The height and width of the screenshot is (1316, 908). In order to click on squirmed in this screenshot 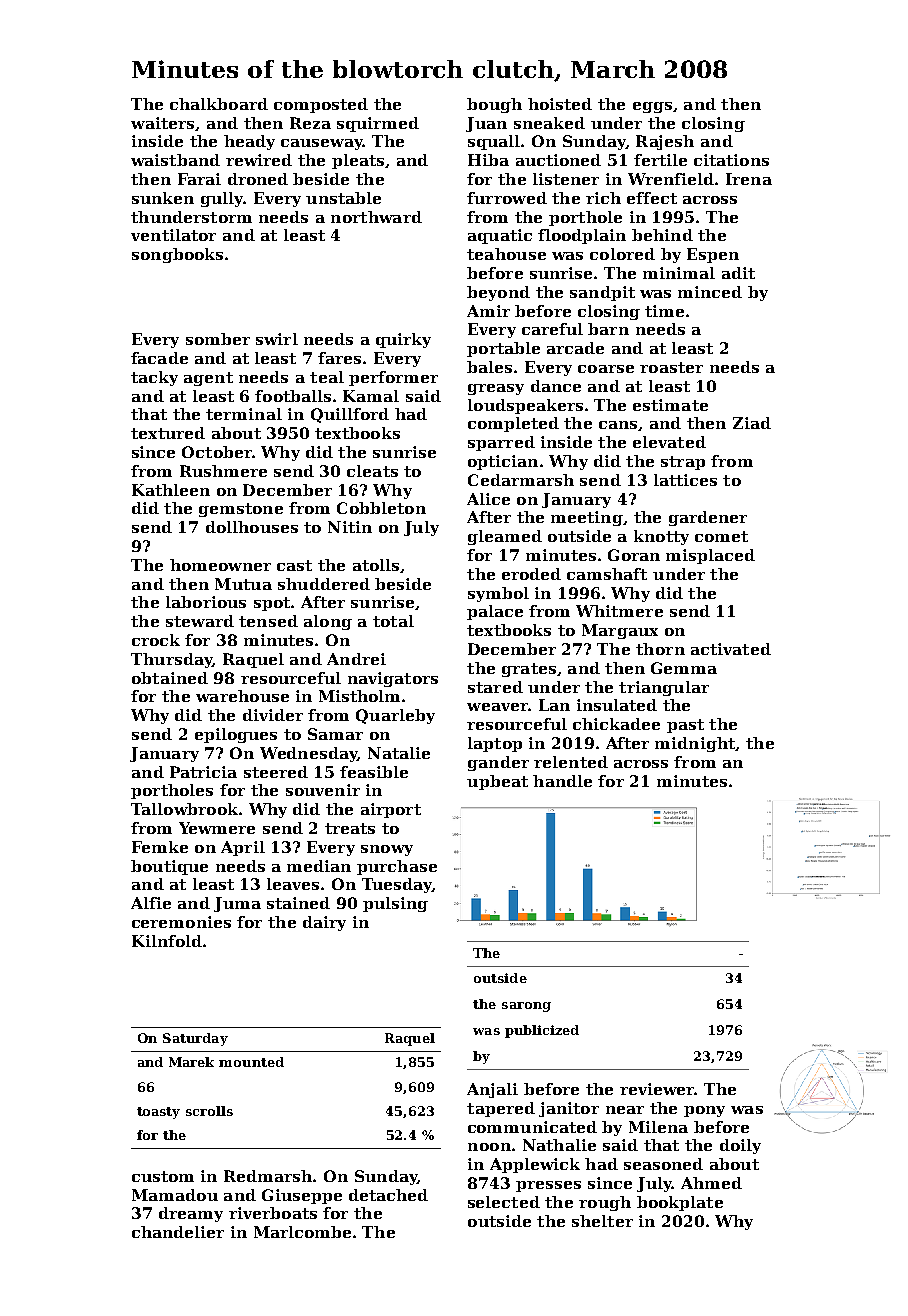, I will do `click(378, 124)`.
